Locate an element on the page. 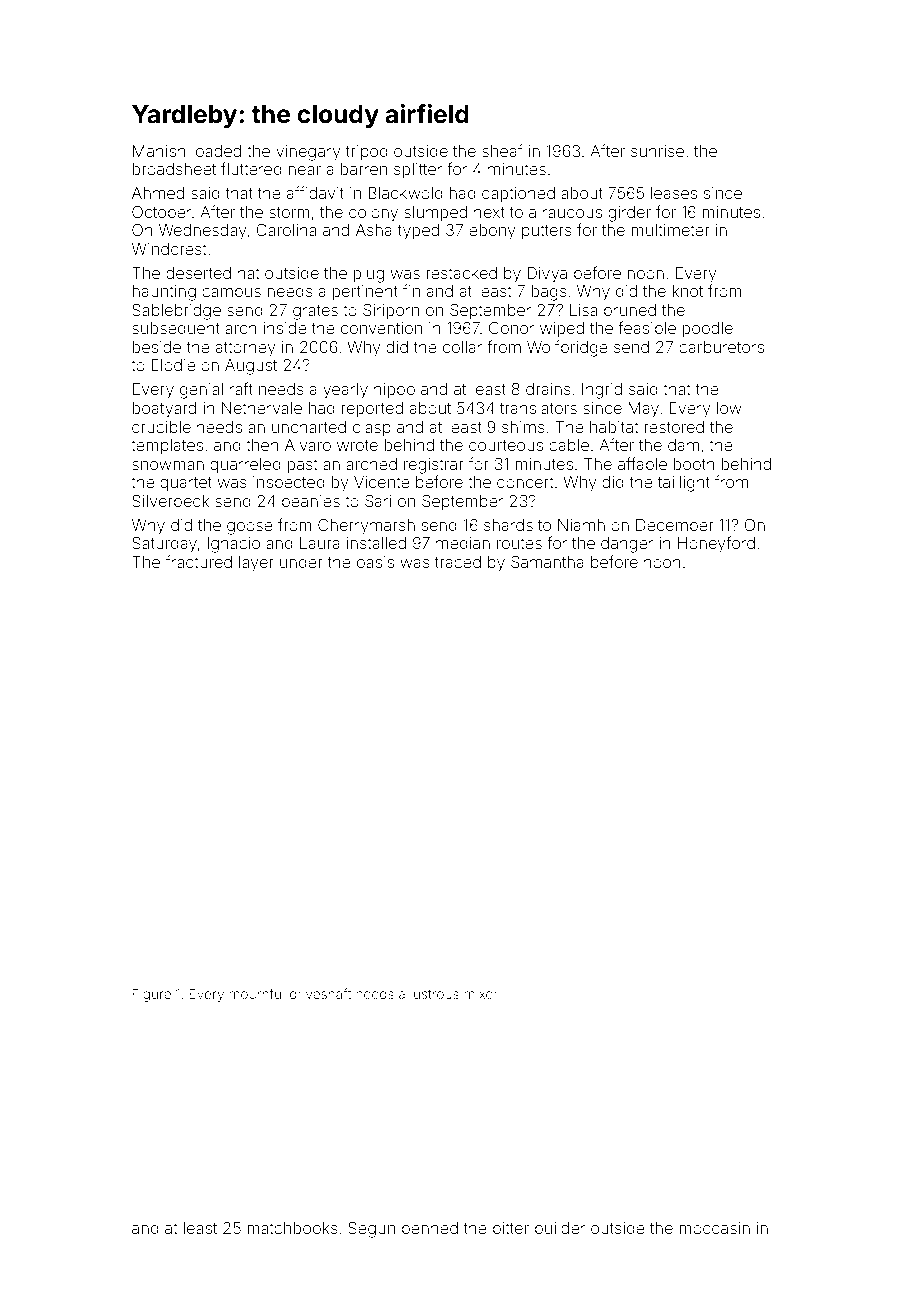 Image resolution: width=908 pixels, height=1316 pixels. traced is located at coordinates (458, 562).
